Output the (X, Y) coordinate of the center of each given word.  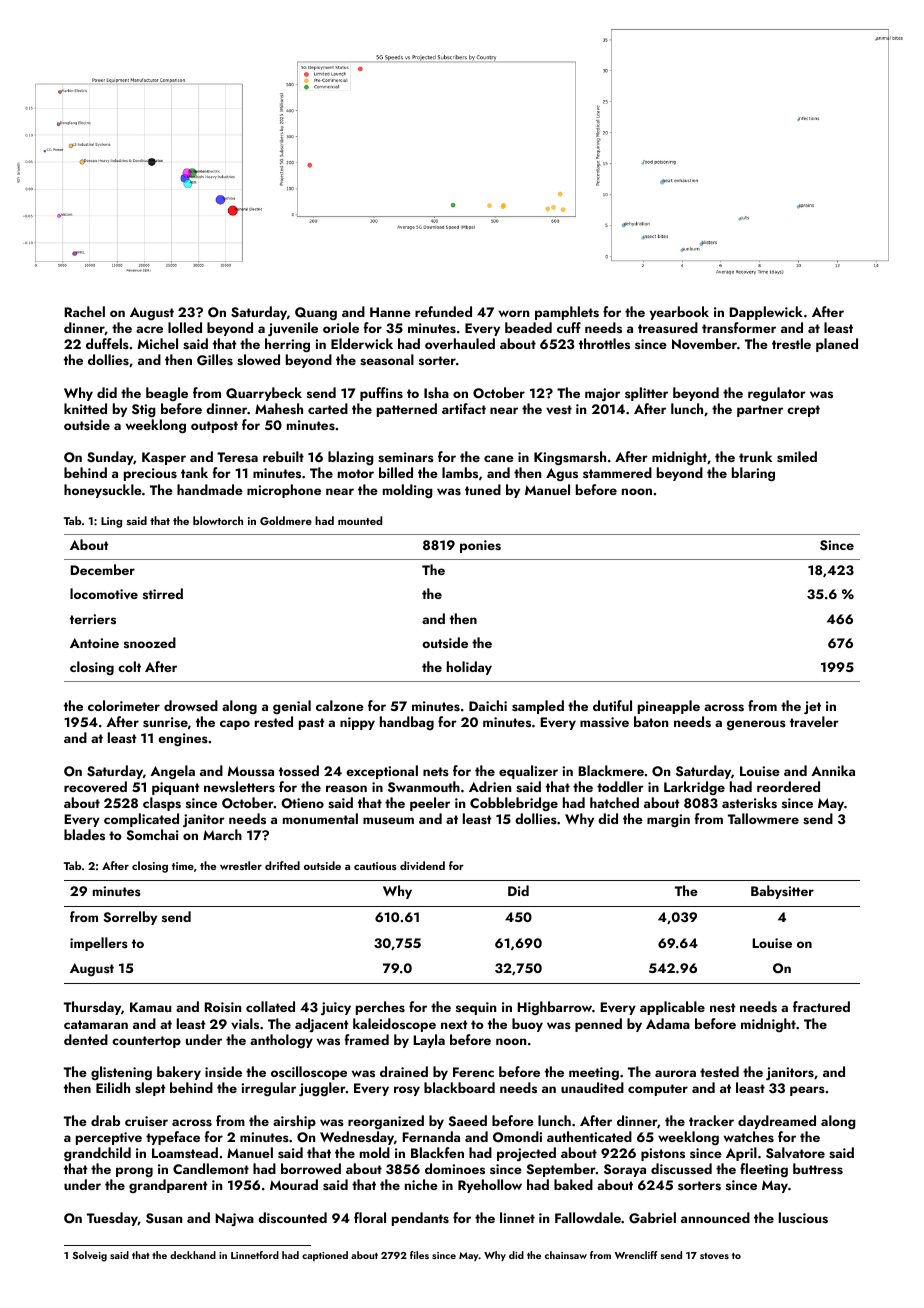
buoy (527, 1025)
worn (514, 313)
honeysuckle (103, 491)
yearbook (679, 313)
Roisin (222, 1007)
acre (149, 329)
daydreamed (777, 1122)
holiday (469, 668)
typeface (173, 1138)
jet (812, 707)
